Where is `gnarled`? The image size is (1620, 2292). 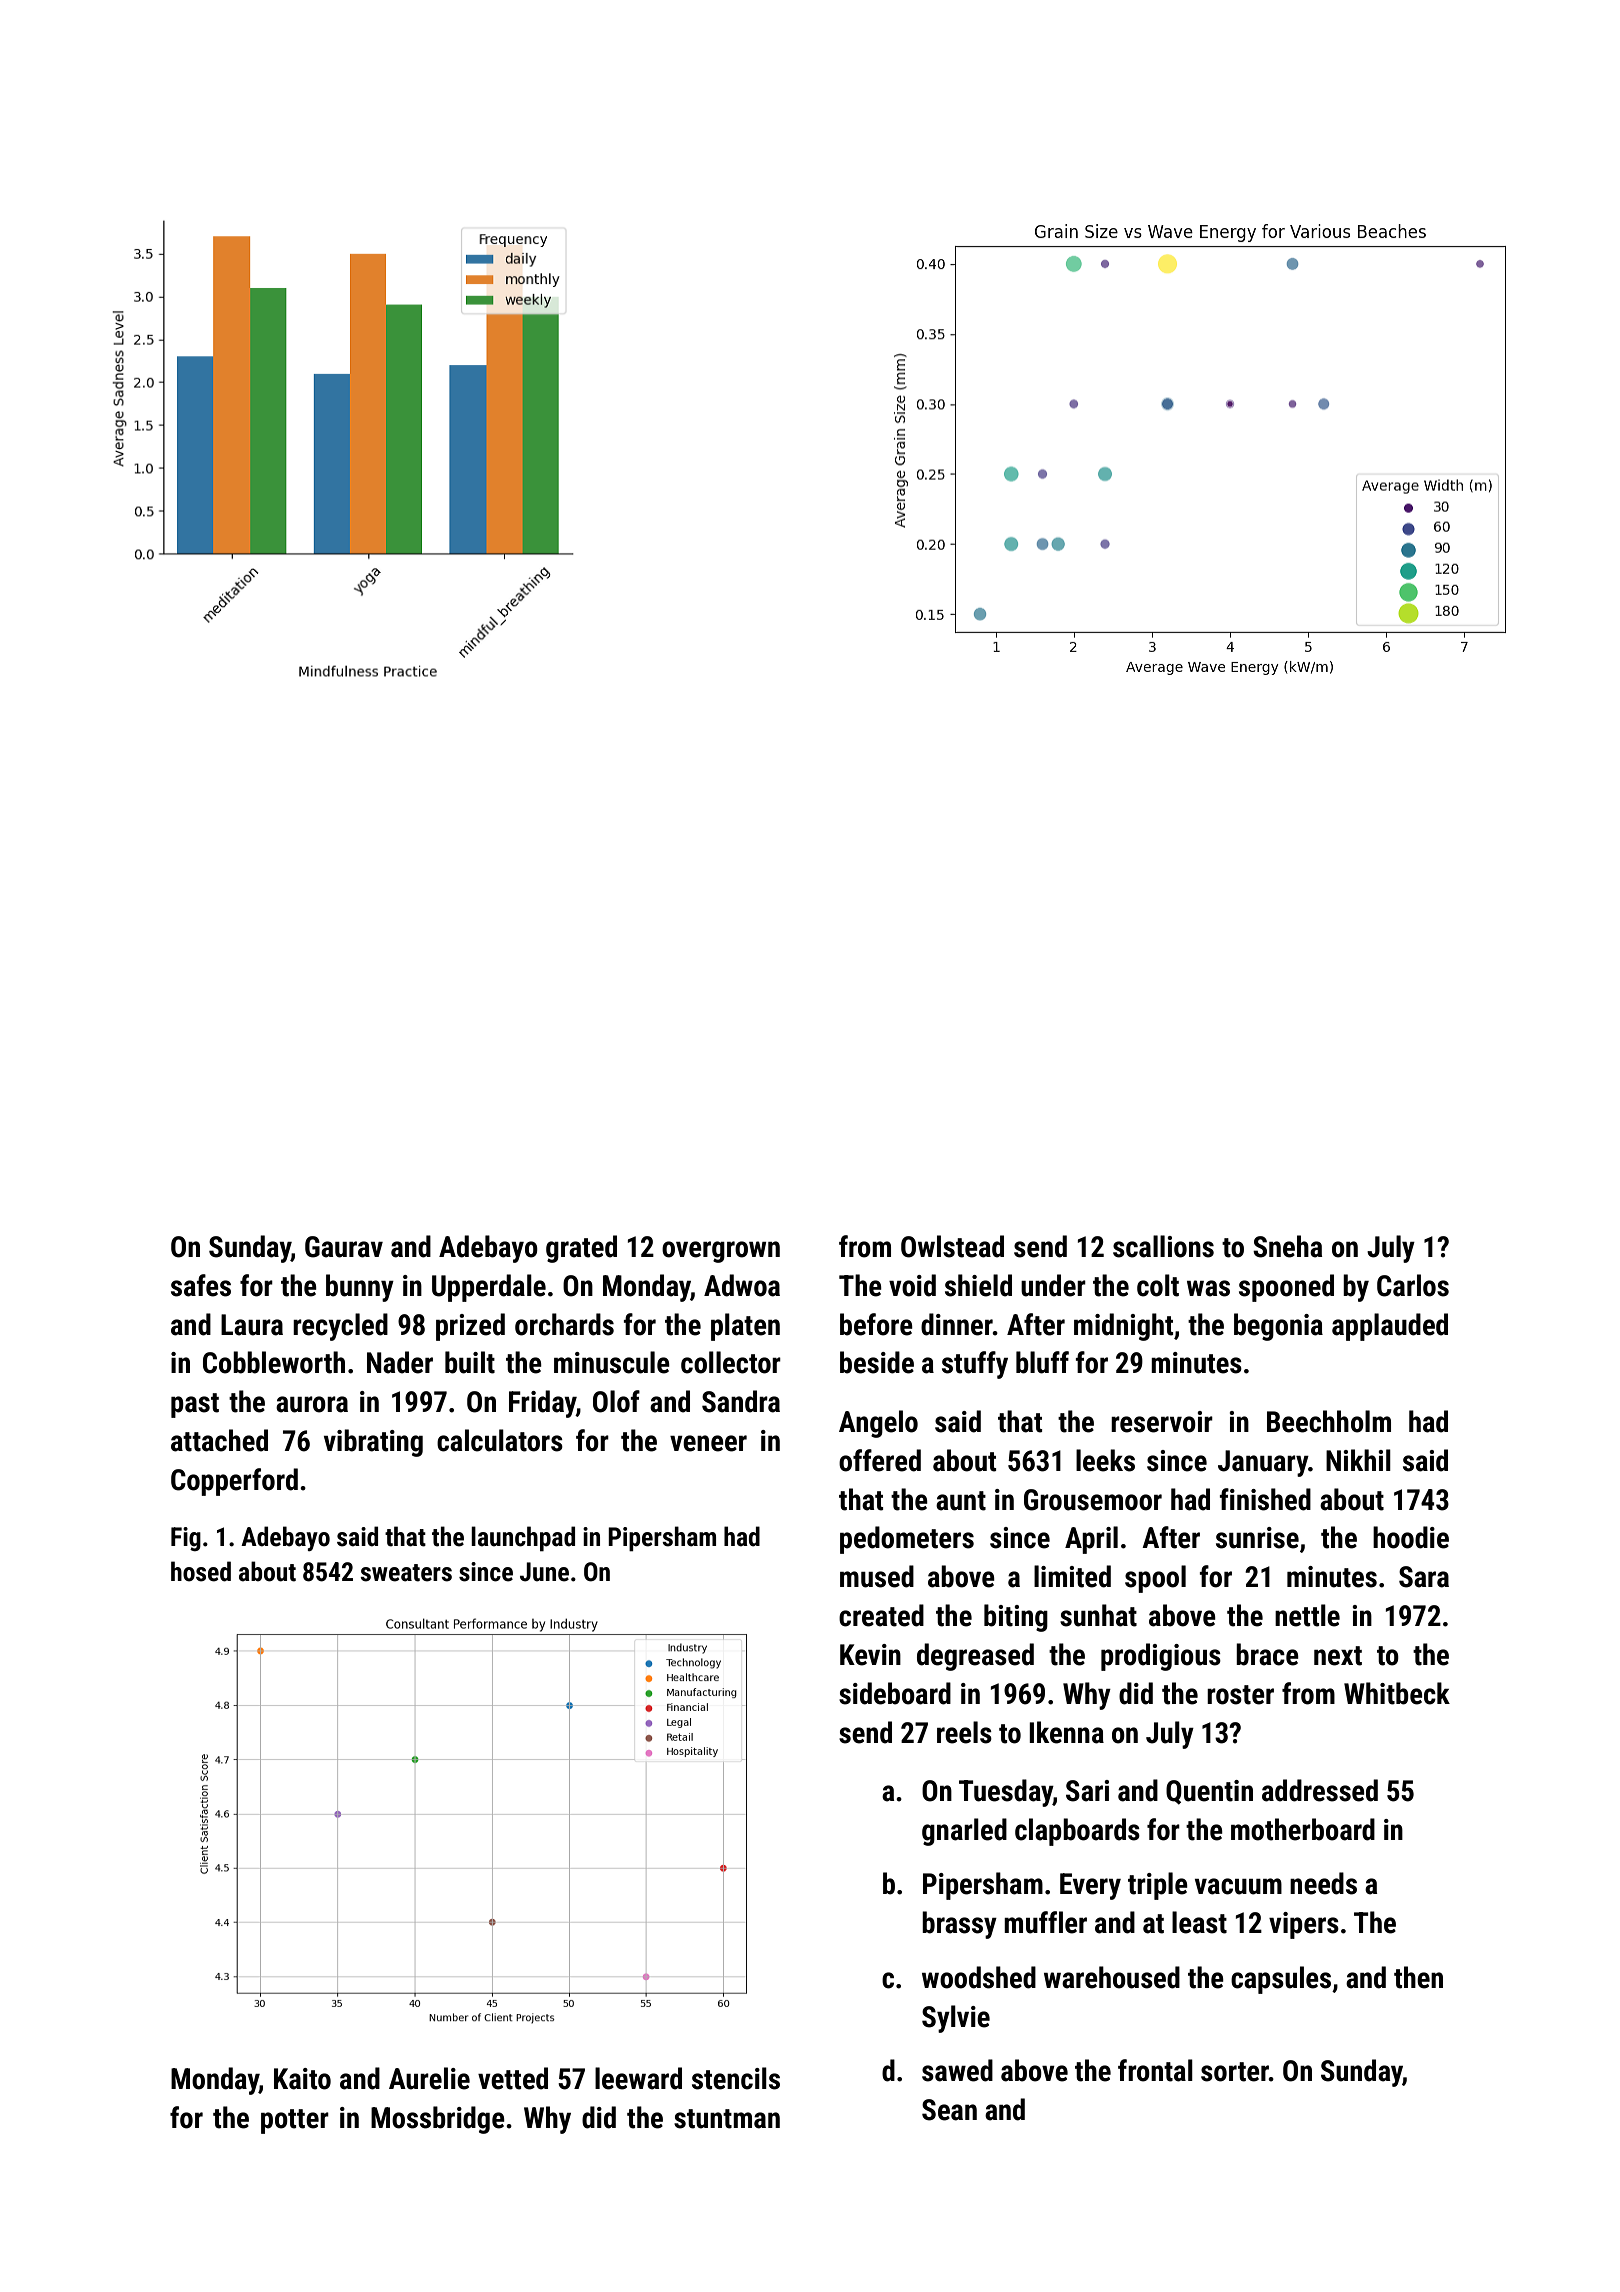 gnarled is located at coordinates (964, 1832).
